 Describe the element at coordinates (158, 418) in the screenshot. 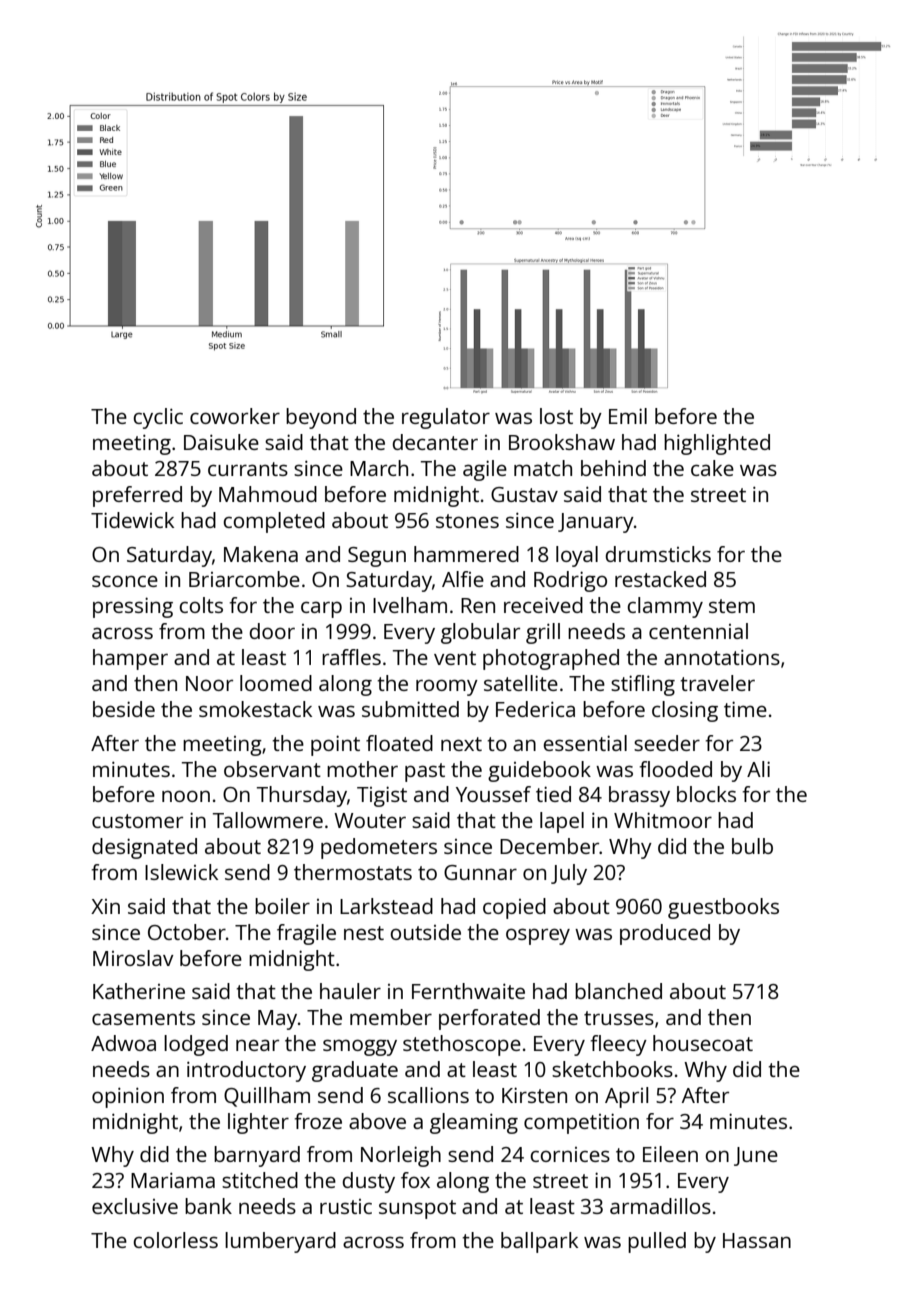

I see `cyclic` at that location.
